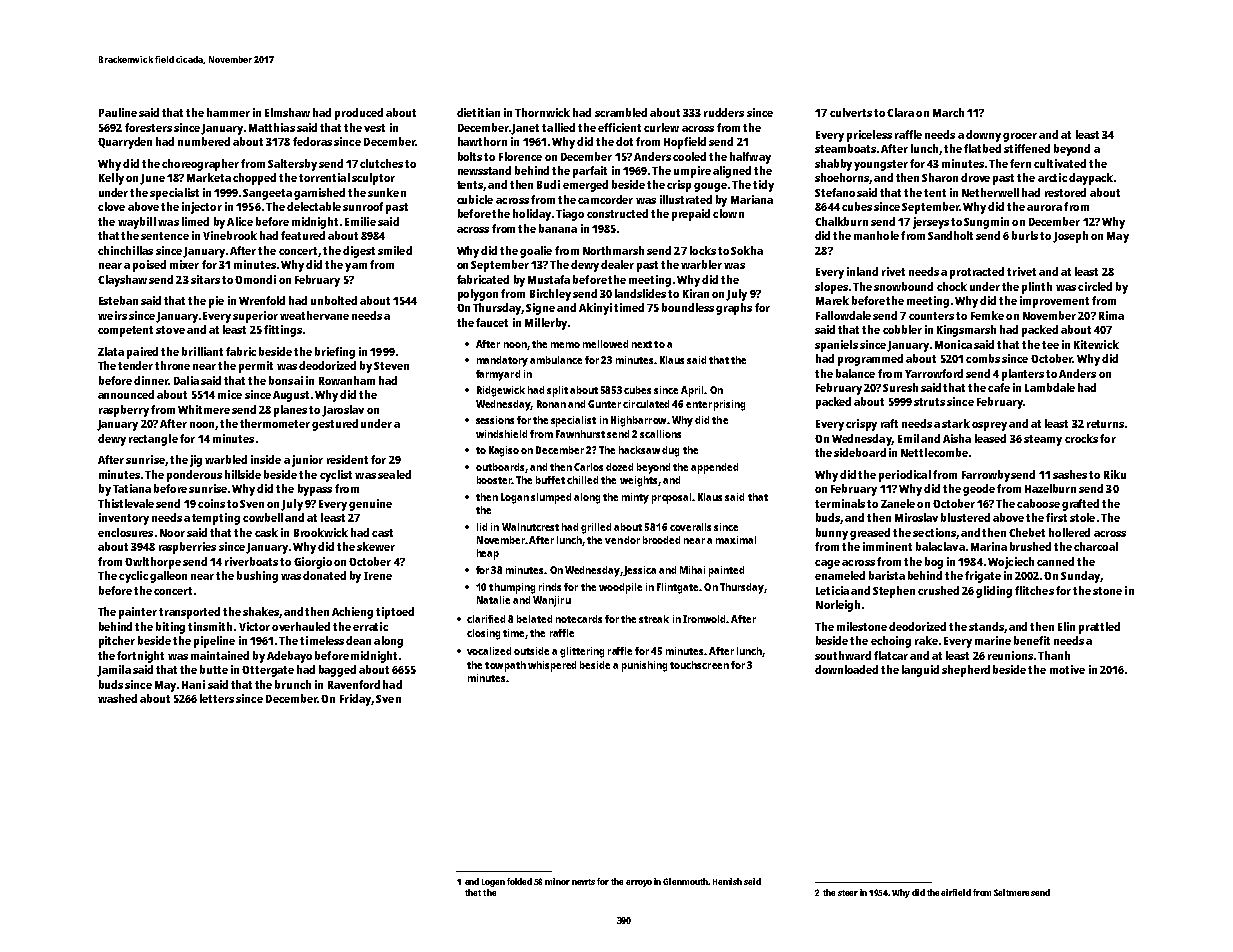  What do you see at coordinates (1037, 288) in the page?
I see `plinth` at bounding box center [1037, 288].
